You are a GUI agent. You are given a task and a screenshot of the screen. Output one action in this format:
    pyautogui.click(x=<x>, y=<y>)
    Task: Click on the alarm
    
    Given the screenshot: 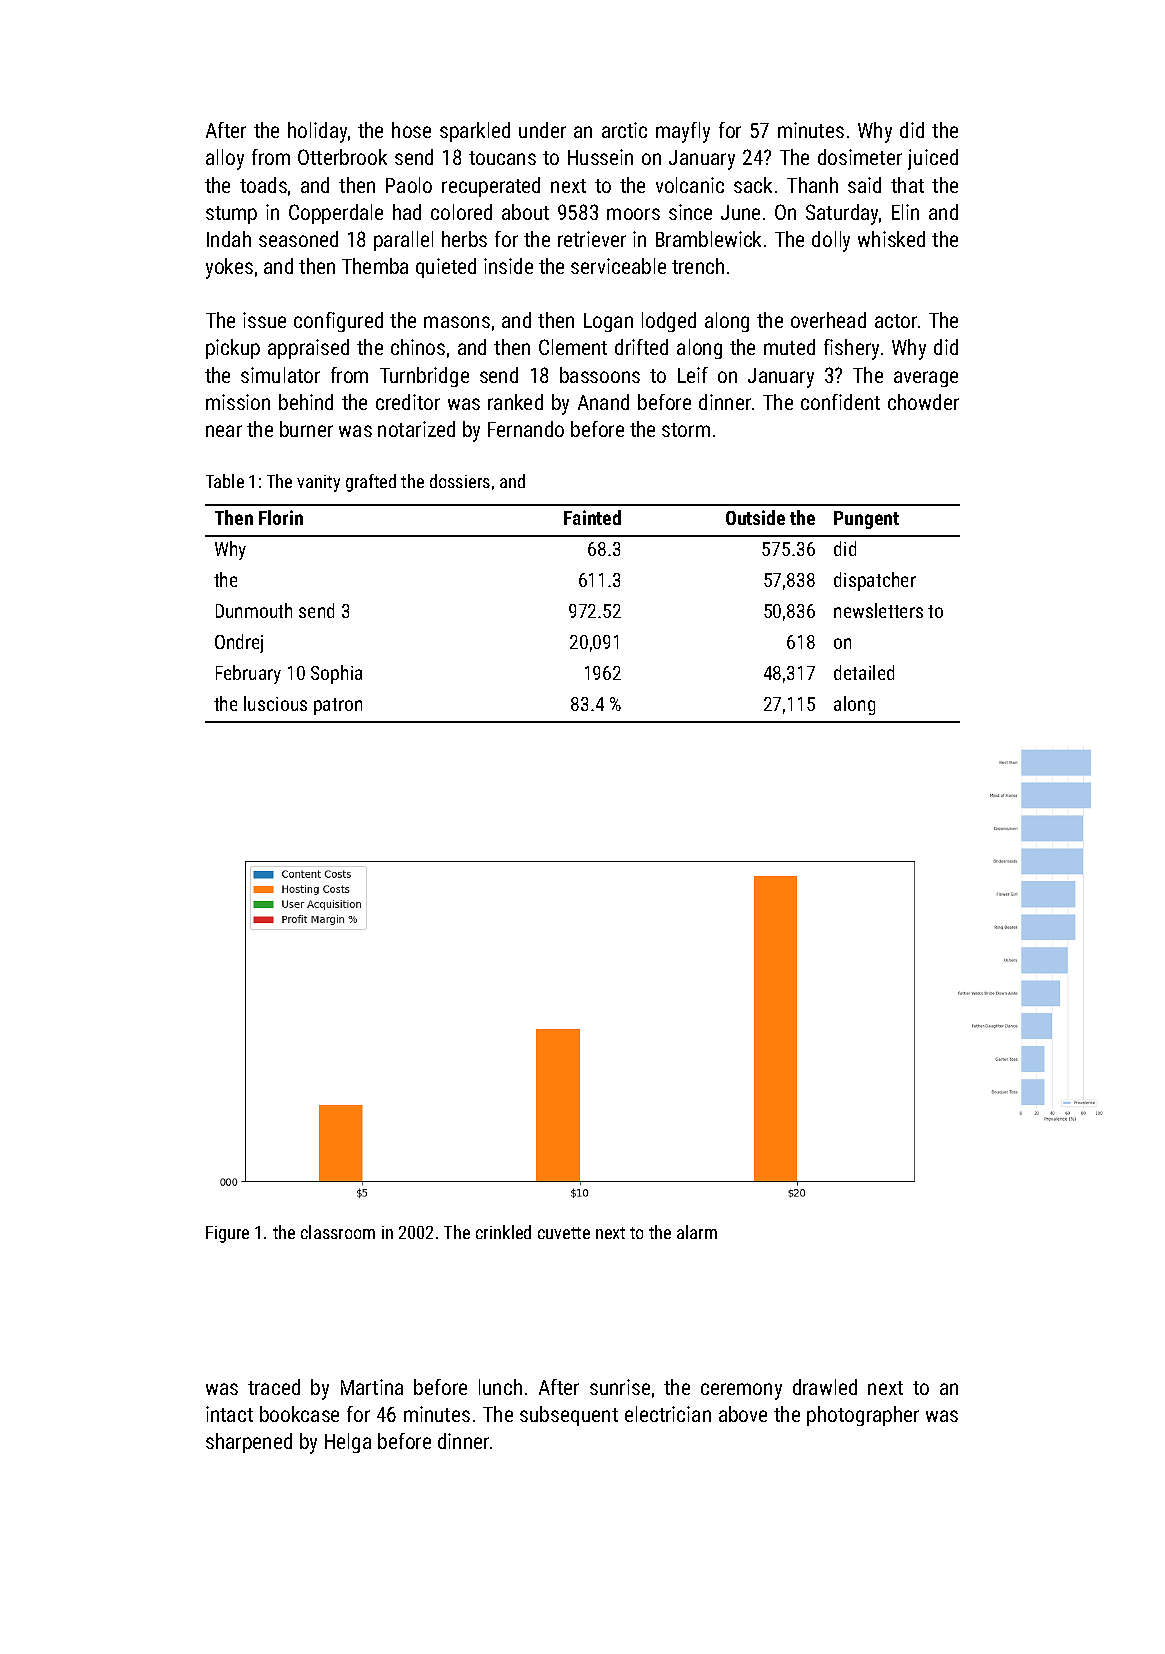 What is the action you would take?
    pyautogui.click(x=697, y=1232)
